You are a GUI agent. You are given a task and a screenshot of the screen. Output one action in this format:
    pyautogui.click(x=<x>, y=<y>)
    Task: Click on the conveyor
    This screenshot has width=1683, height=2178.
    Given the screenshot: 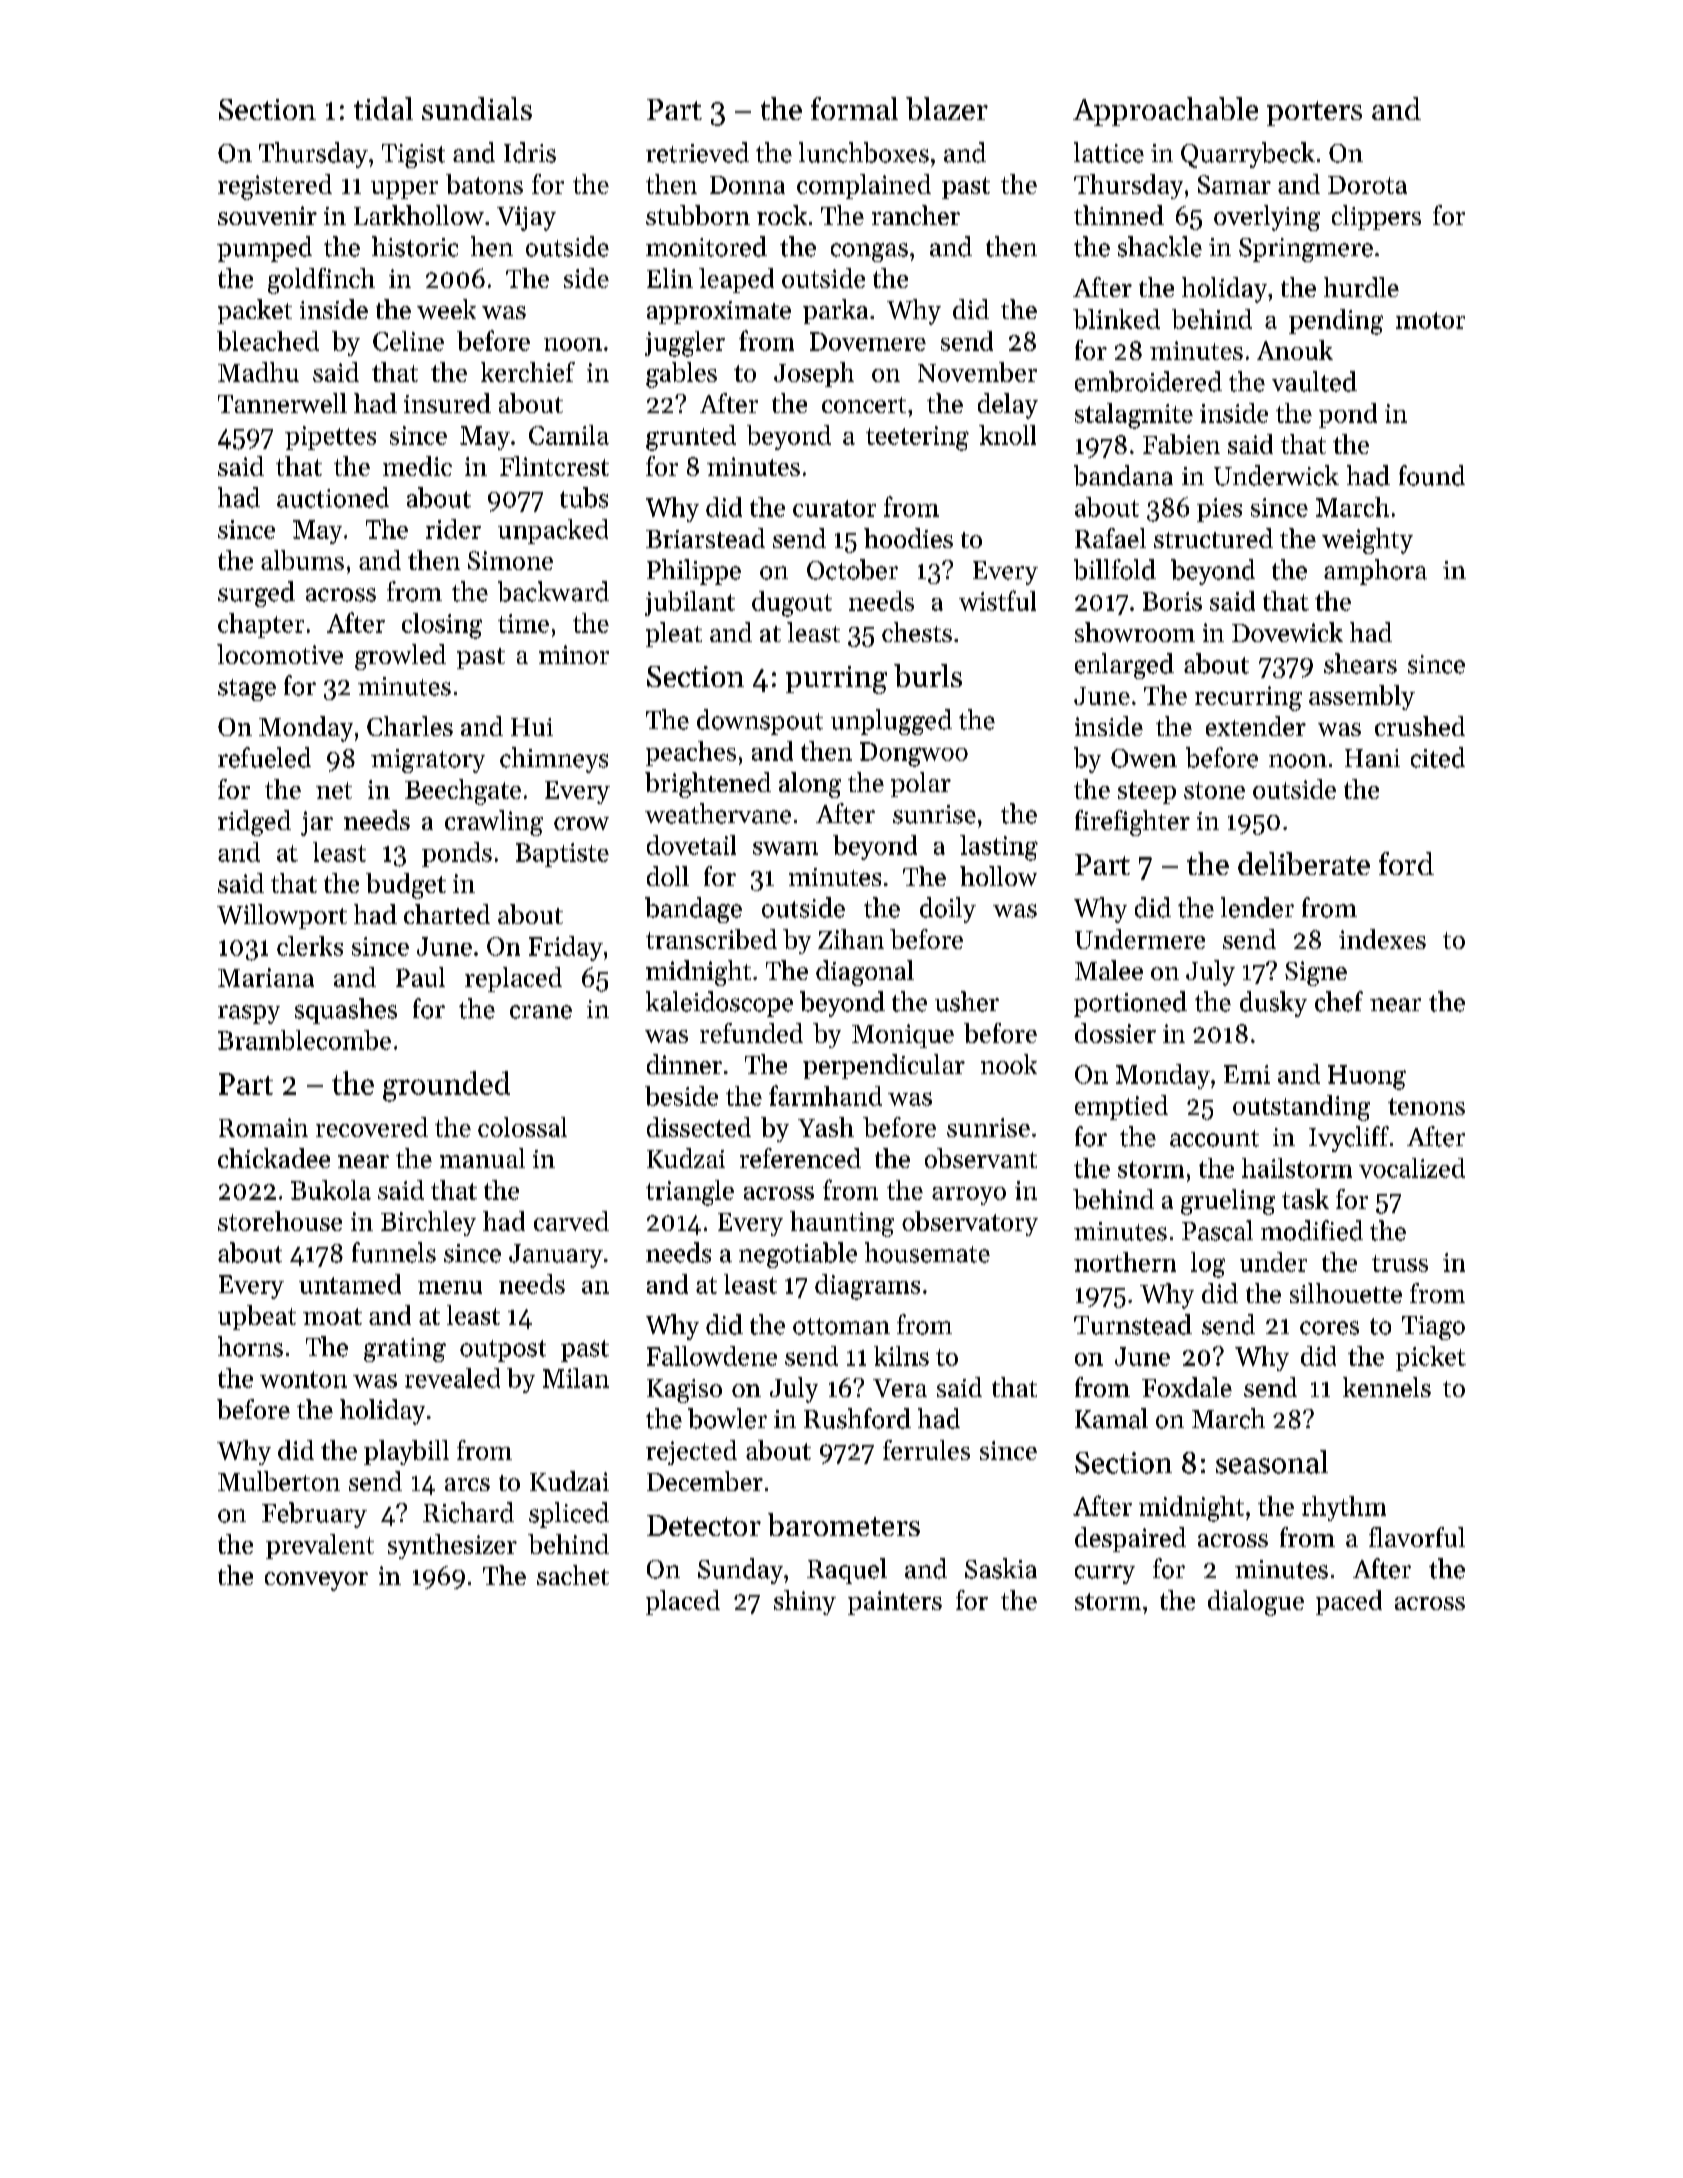 What is the action you would take?
    pyautogui.click(x=316, y=1581)
